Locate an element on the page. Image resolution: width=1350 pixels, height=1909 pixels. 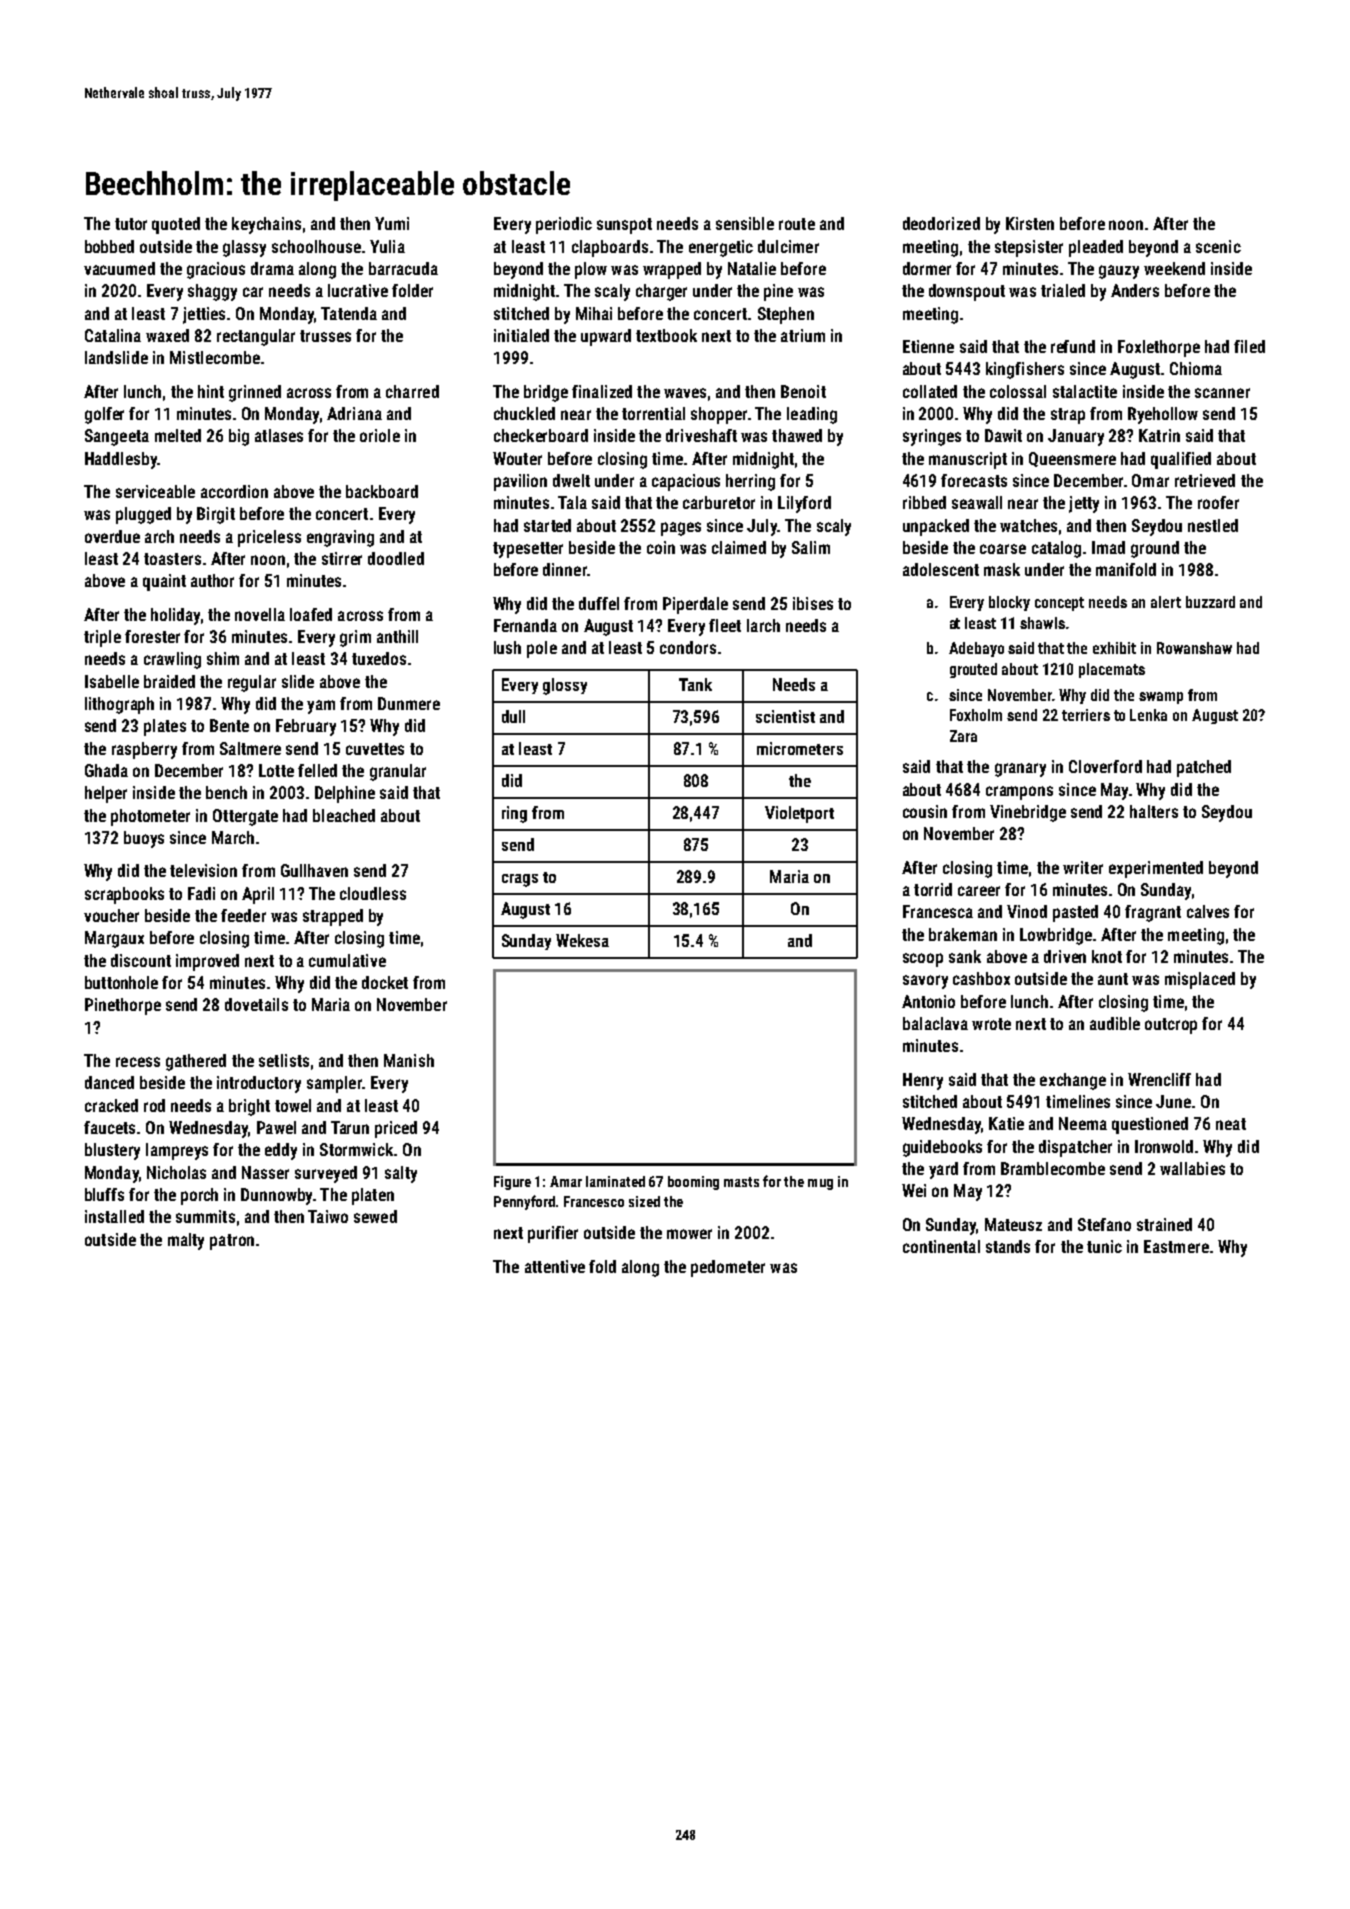
recess is located at coordinates (138, 1062).
